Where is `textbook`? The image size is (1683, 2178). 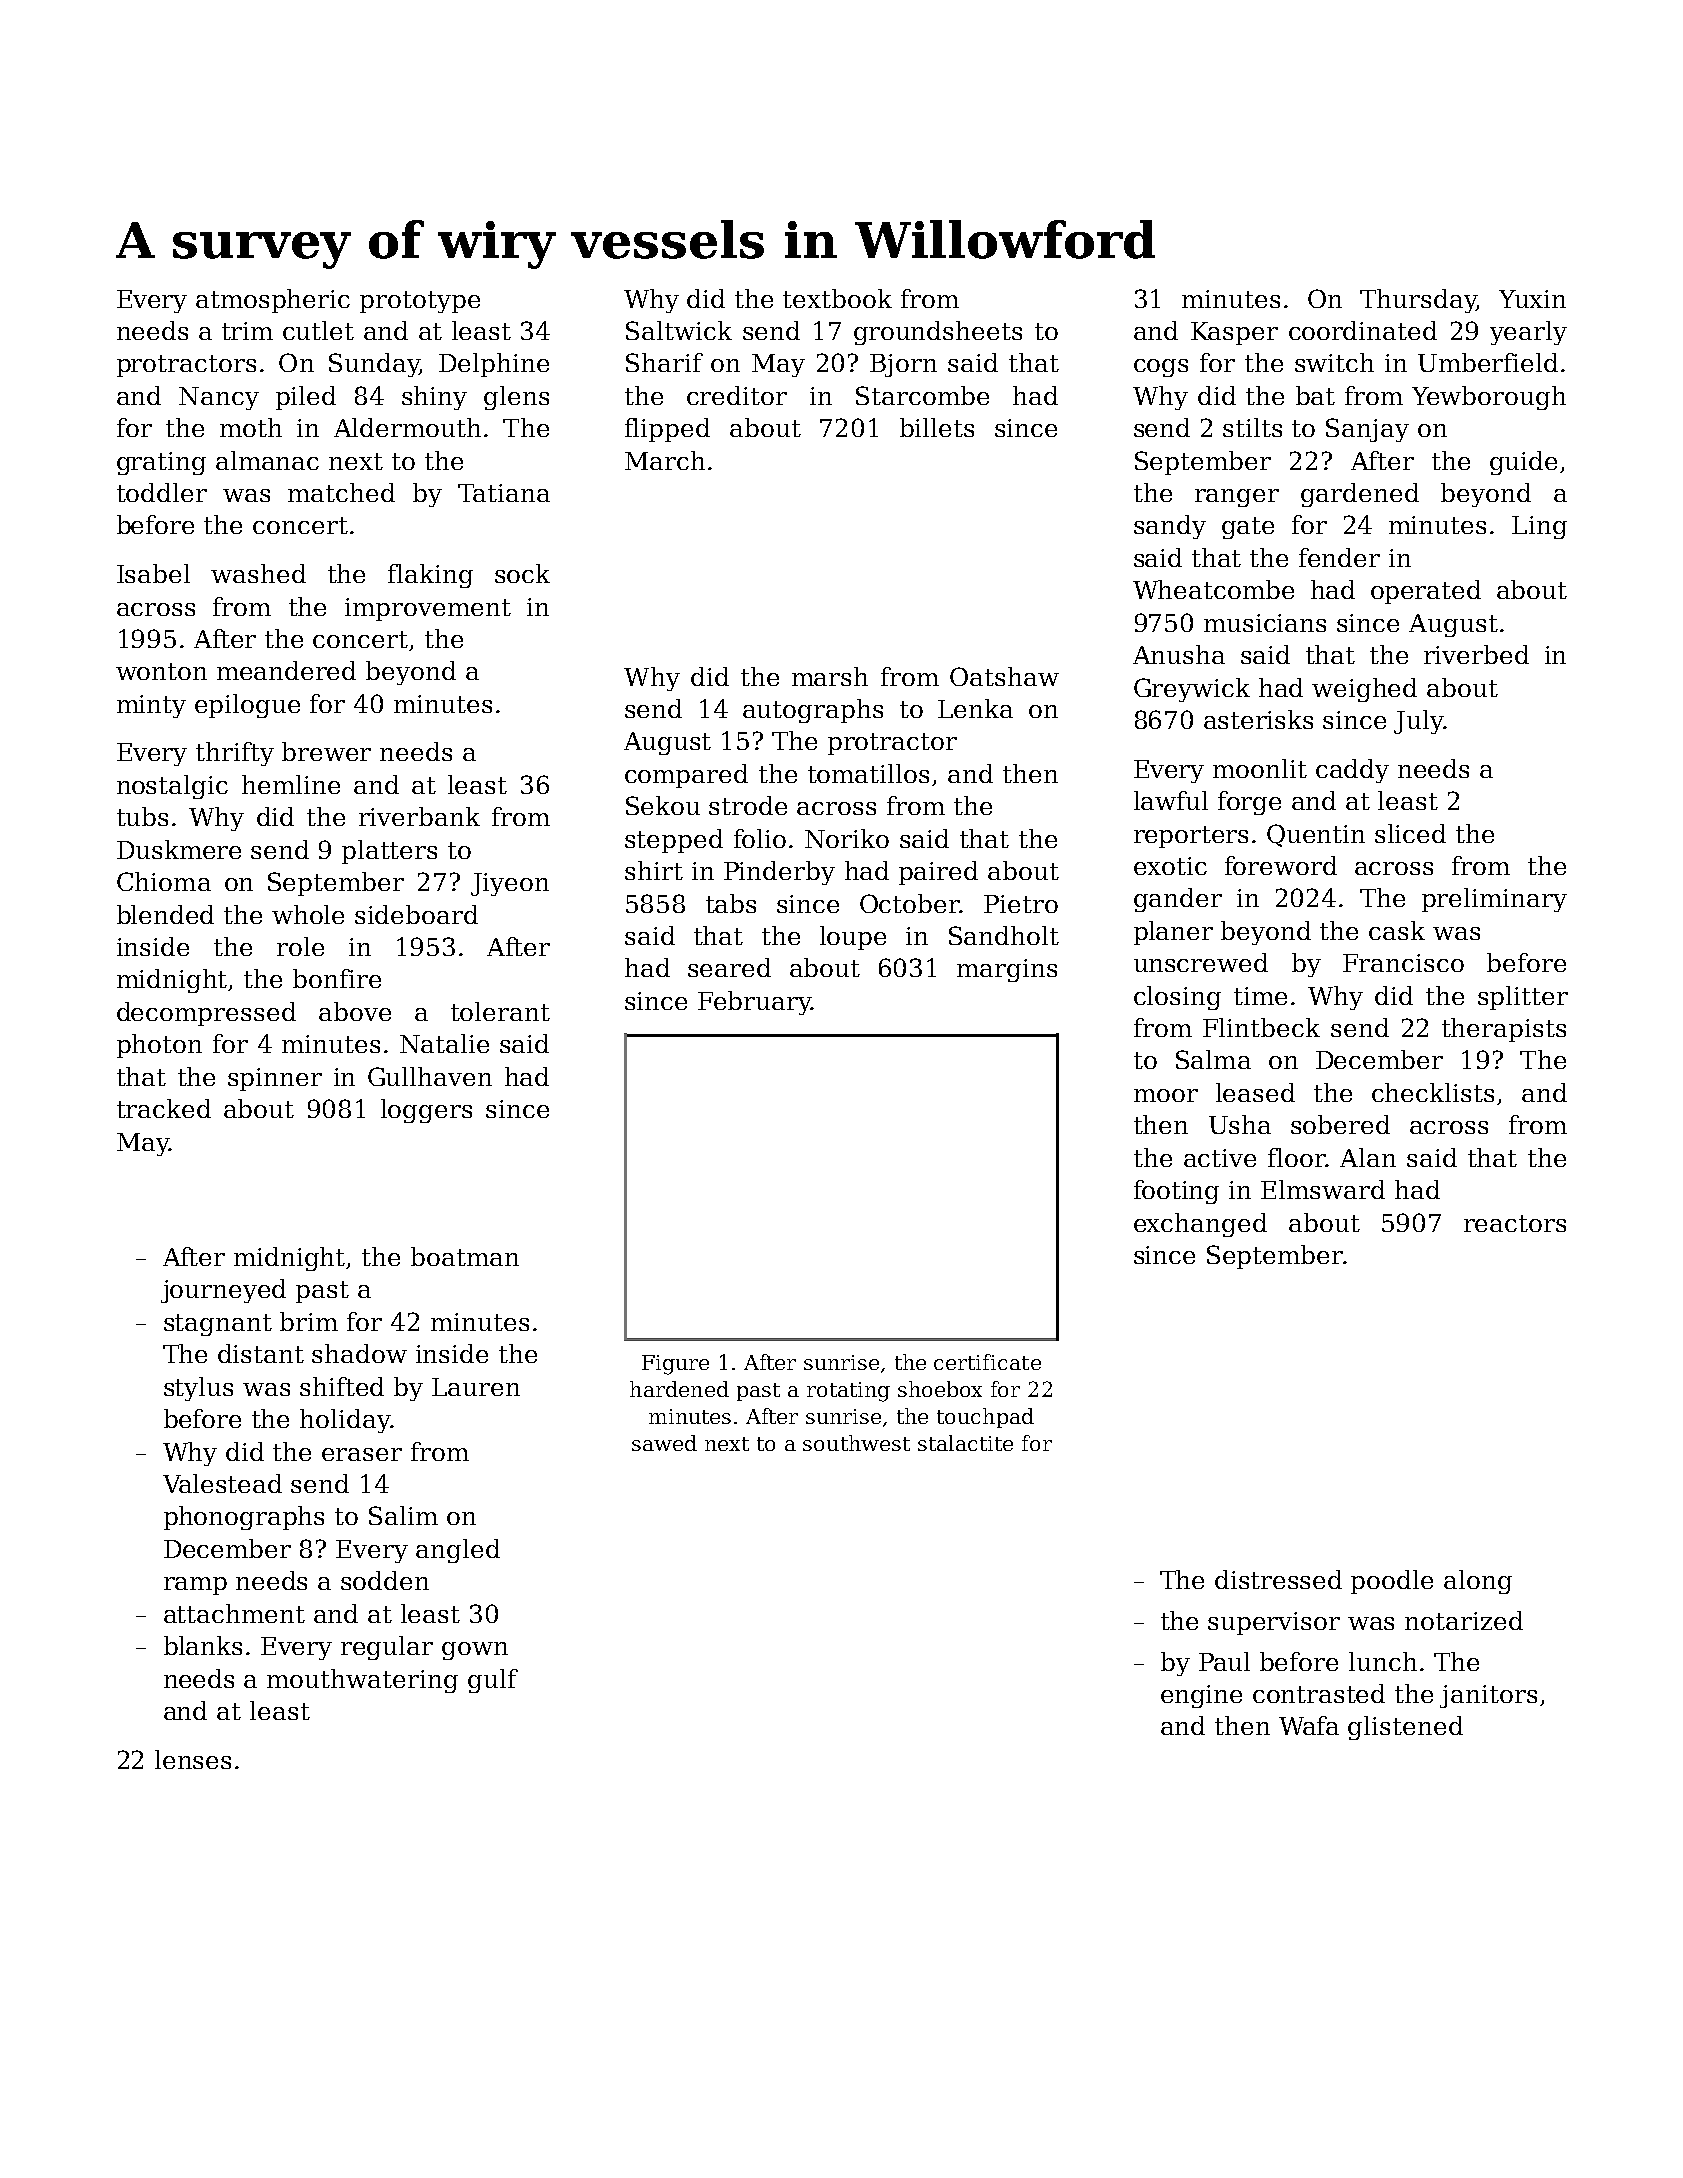
textbook is located at coordinates (837, 298).
